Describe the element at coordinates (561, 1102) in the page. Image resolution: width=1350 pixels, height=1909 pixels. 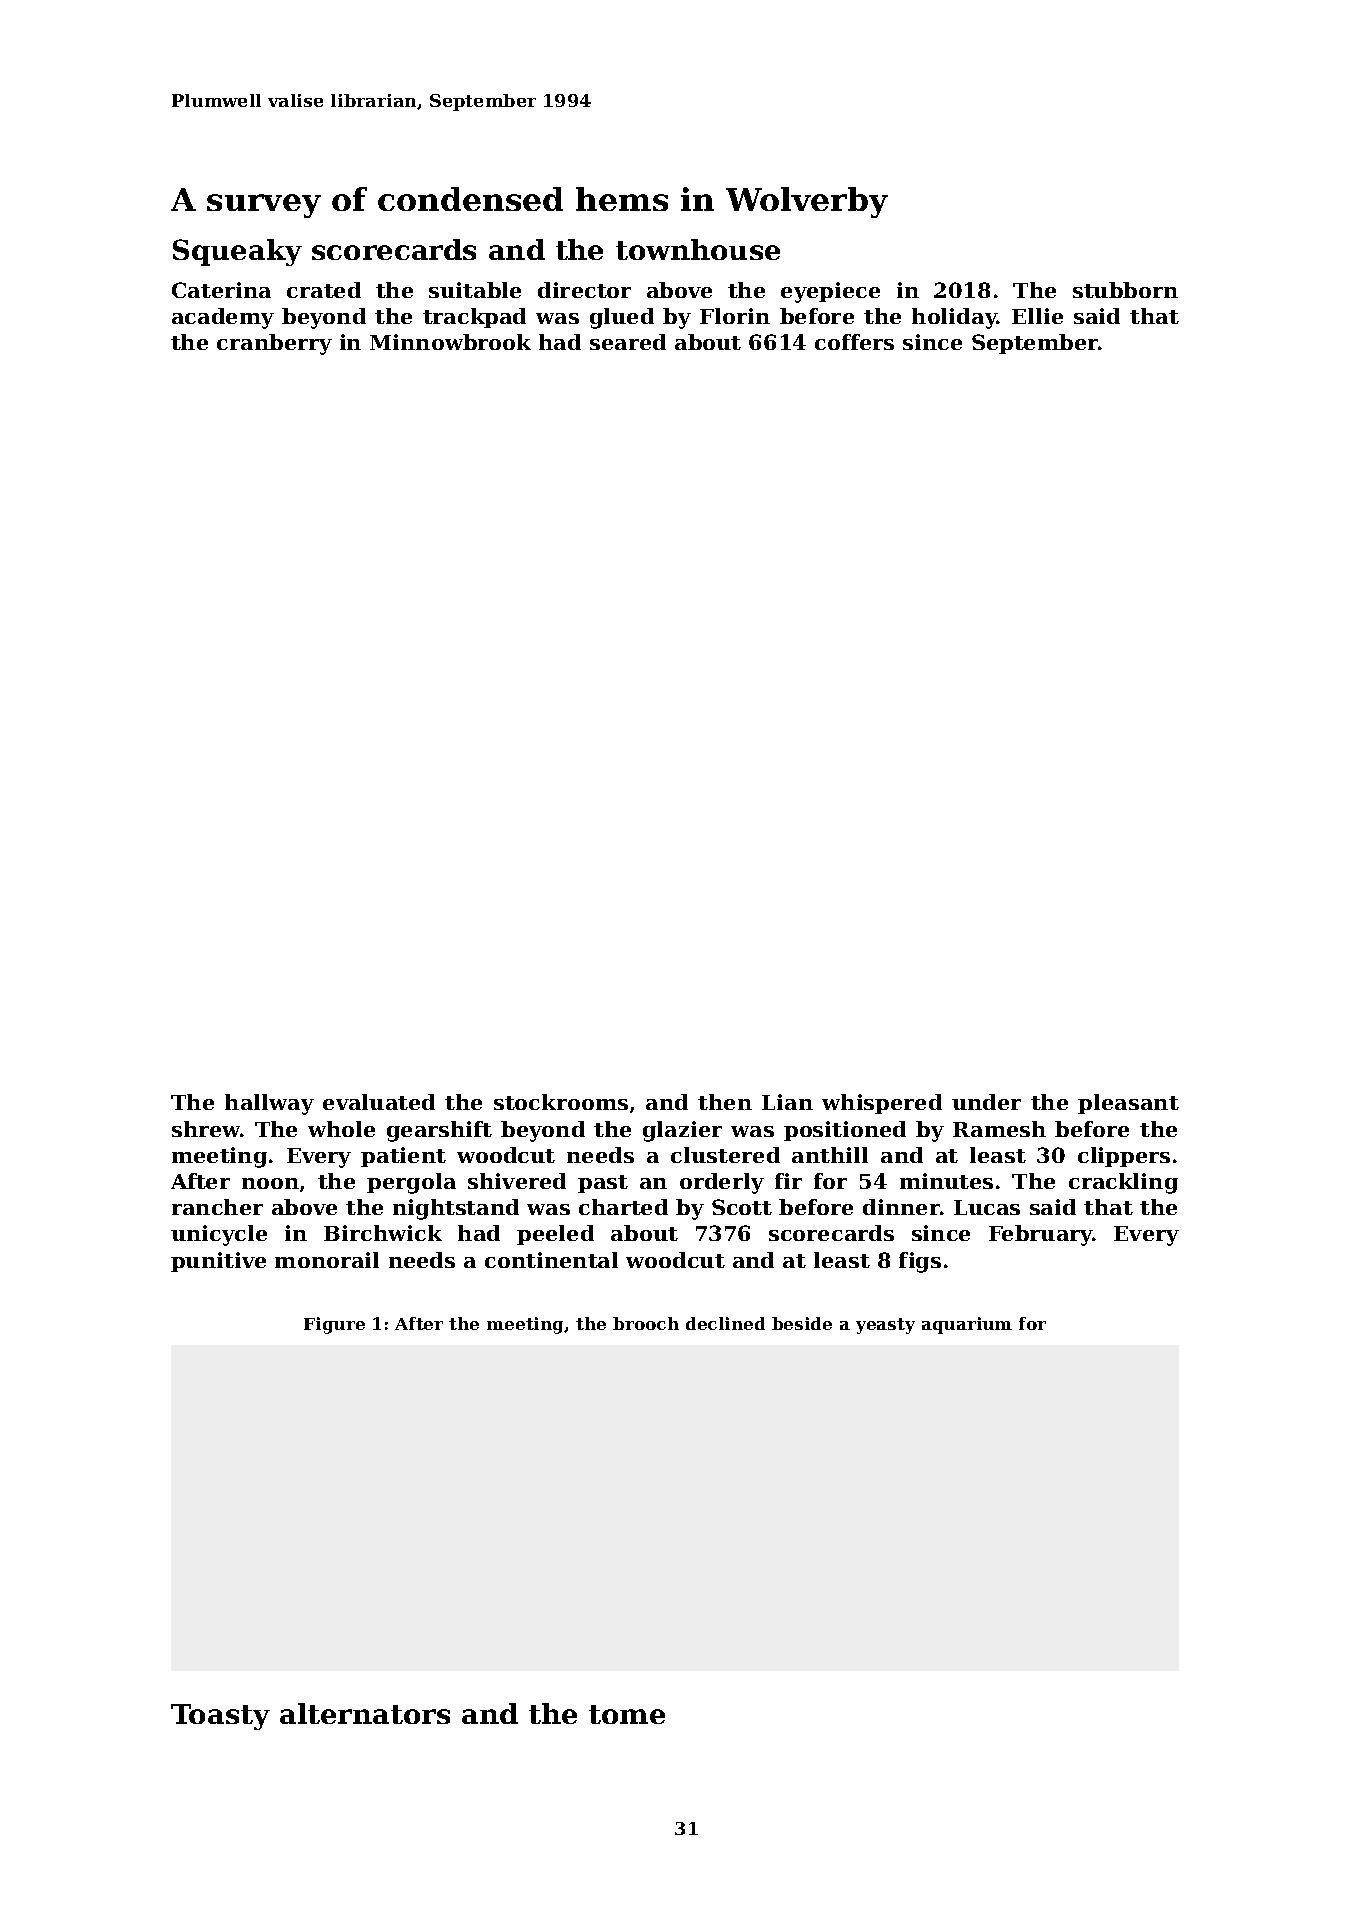
I see `stockrooms` at that location.
